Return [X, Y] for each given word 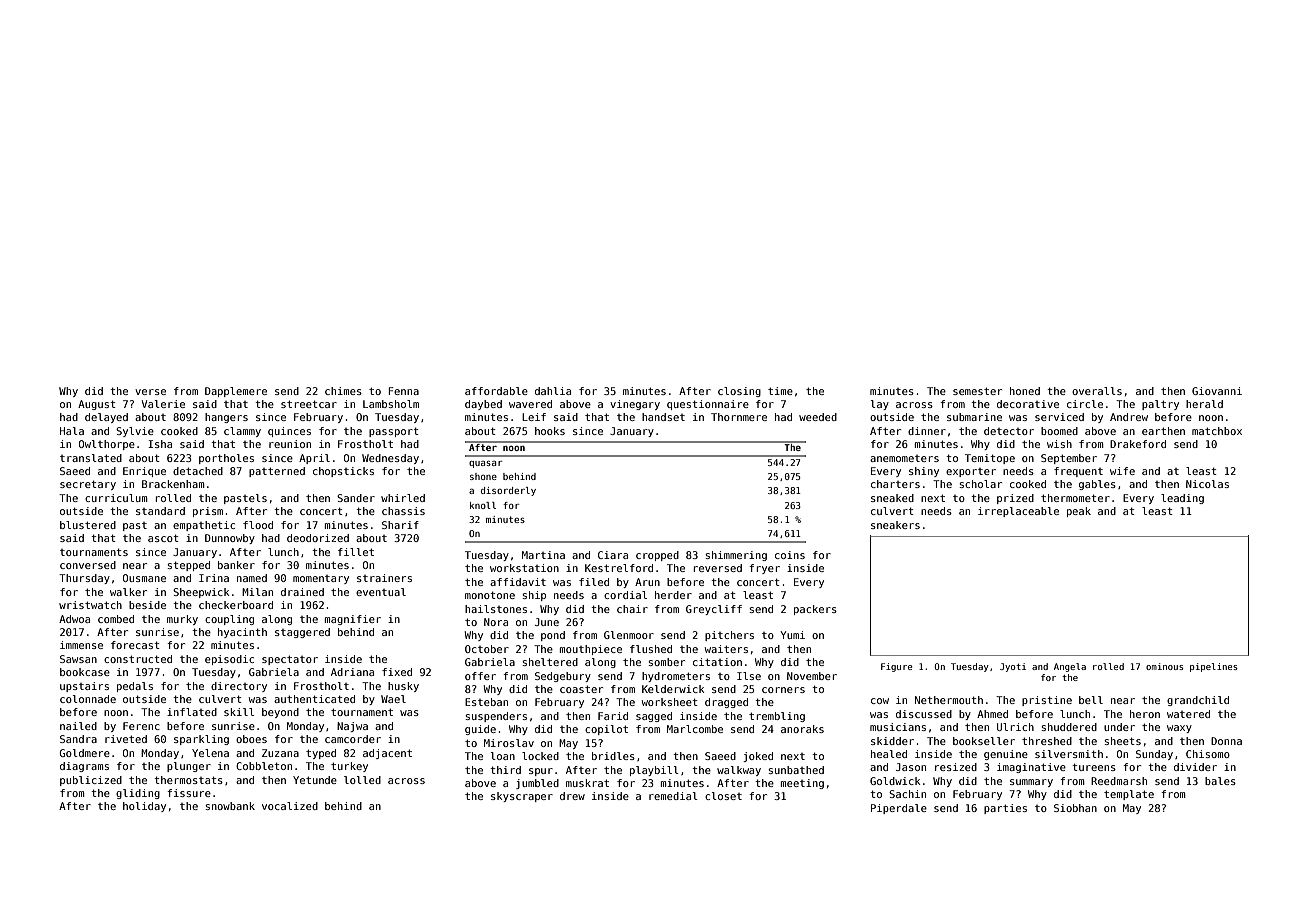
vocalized [290, 806]
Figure [896, 667]
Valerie [163, 404]
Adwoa [74, 619]
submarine [974, 417]
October [487, 649]
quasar [486, 464]
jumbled [537, 784]
